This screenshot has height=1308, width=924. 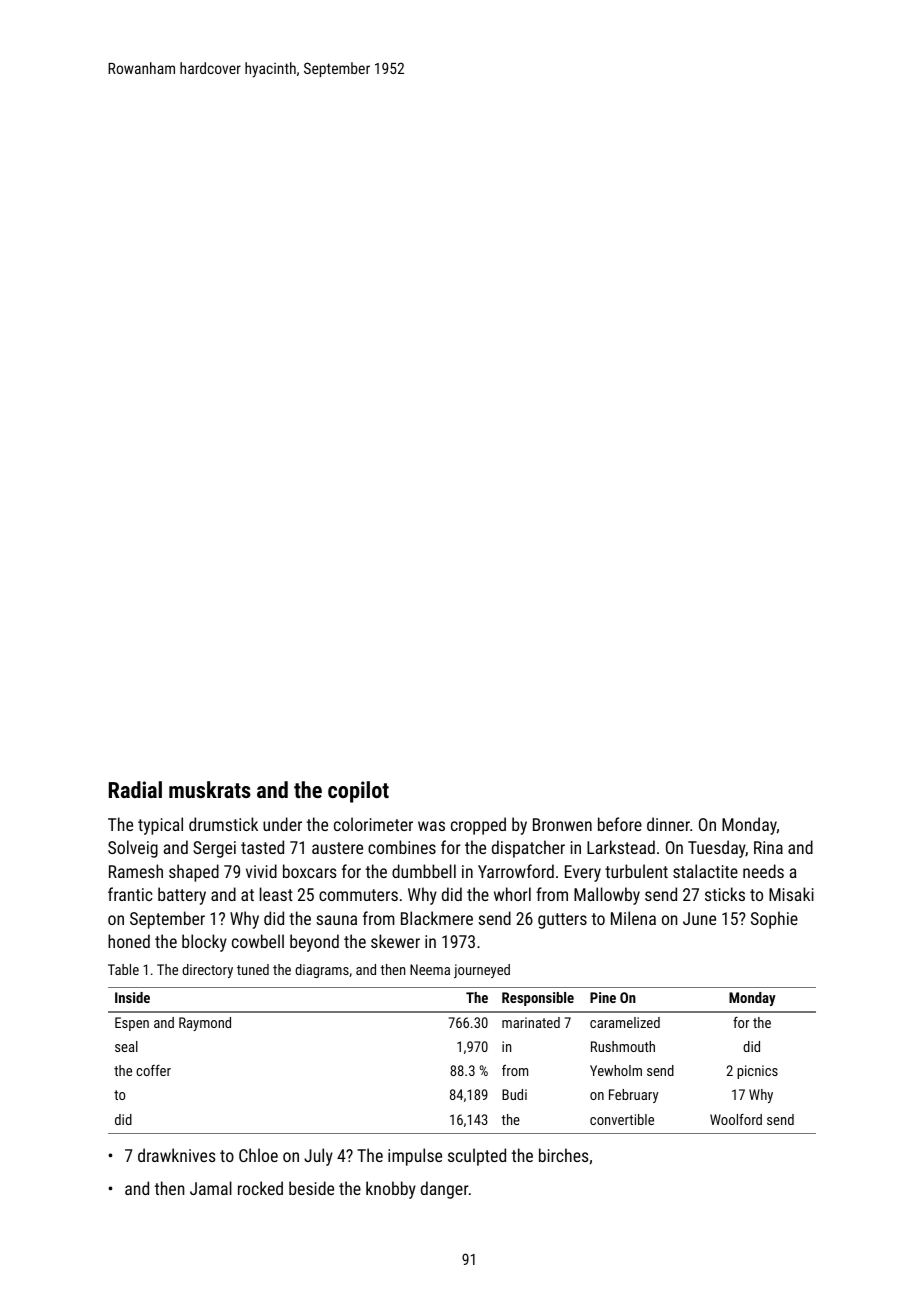 What do you see at coordinates (129, 941) in the screenshot?
I see `honed` at bounding box center [129, 941].
